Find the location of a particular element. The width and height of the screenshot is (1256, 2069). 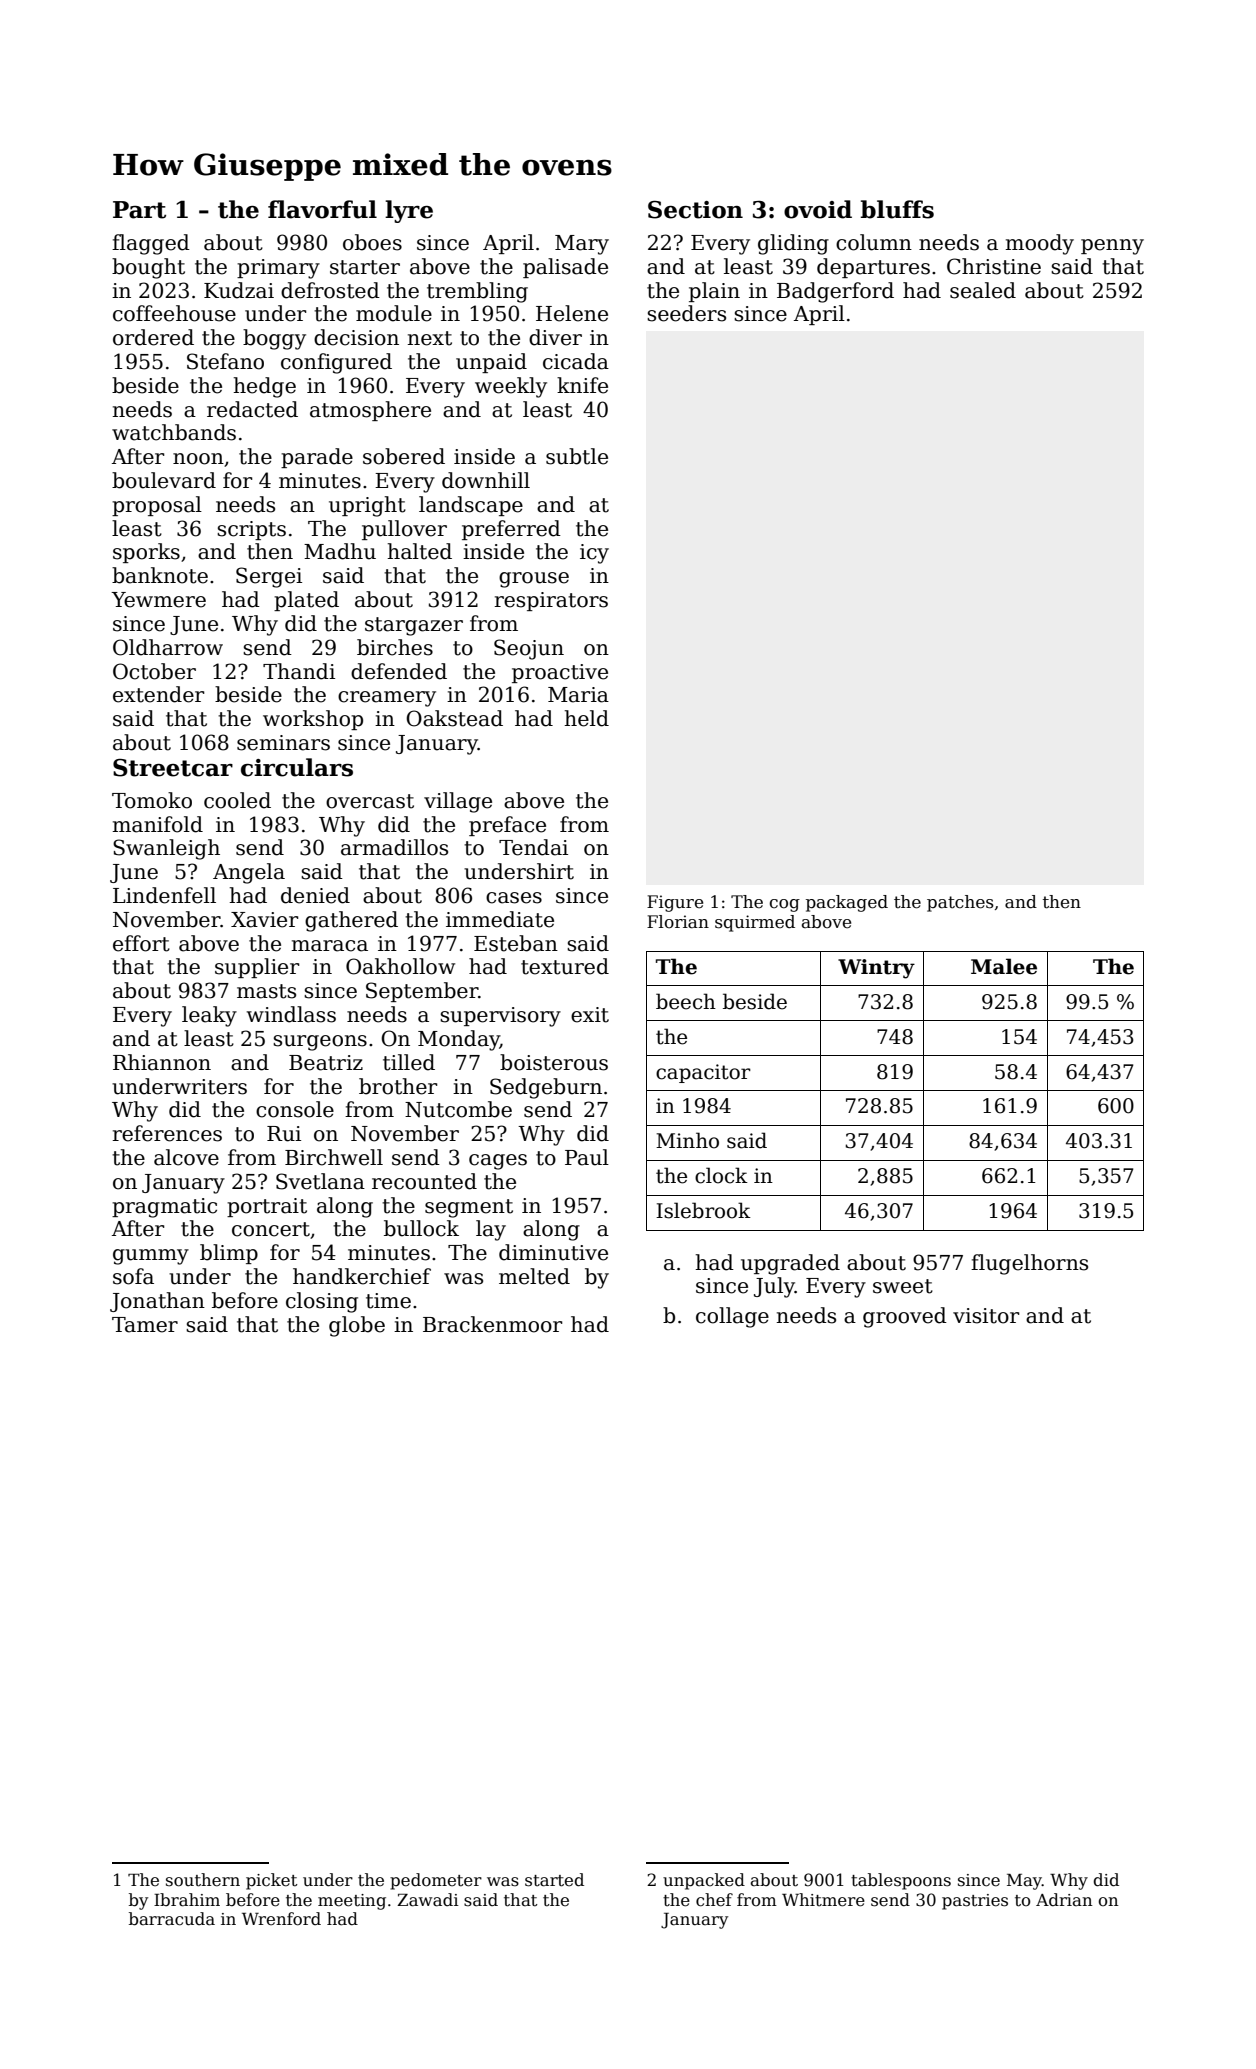

visitor is located at coordinates (986, 1316).
